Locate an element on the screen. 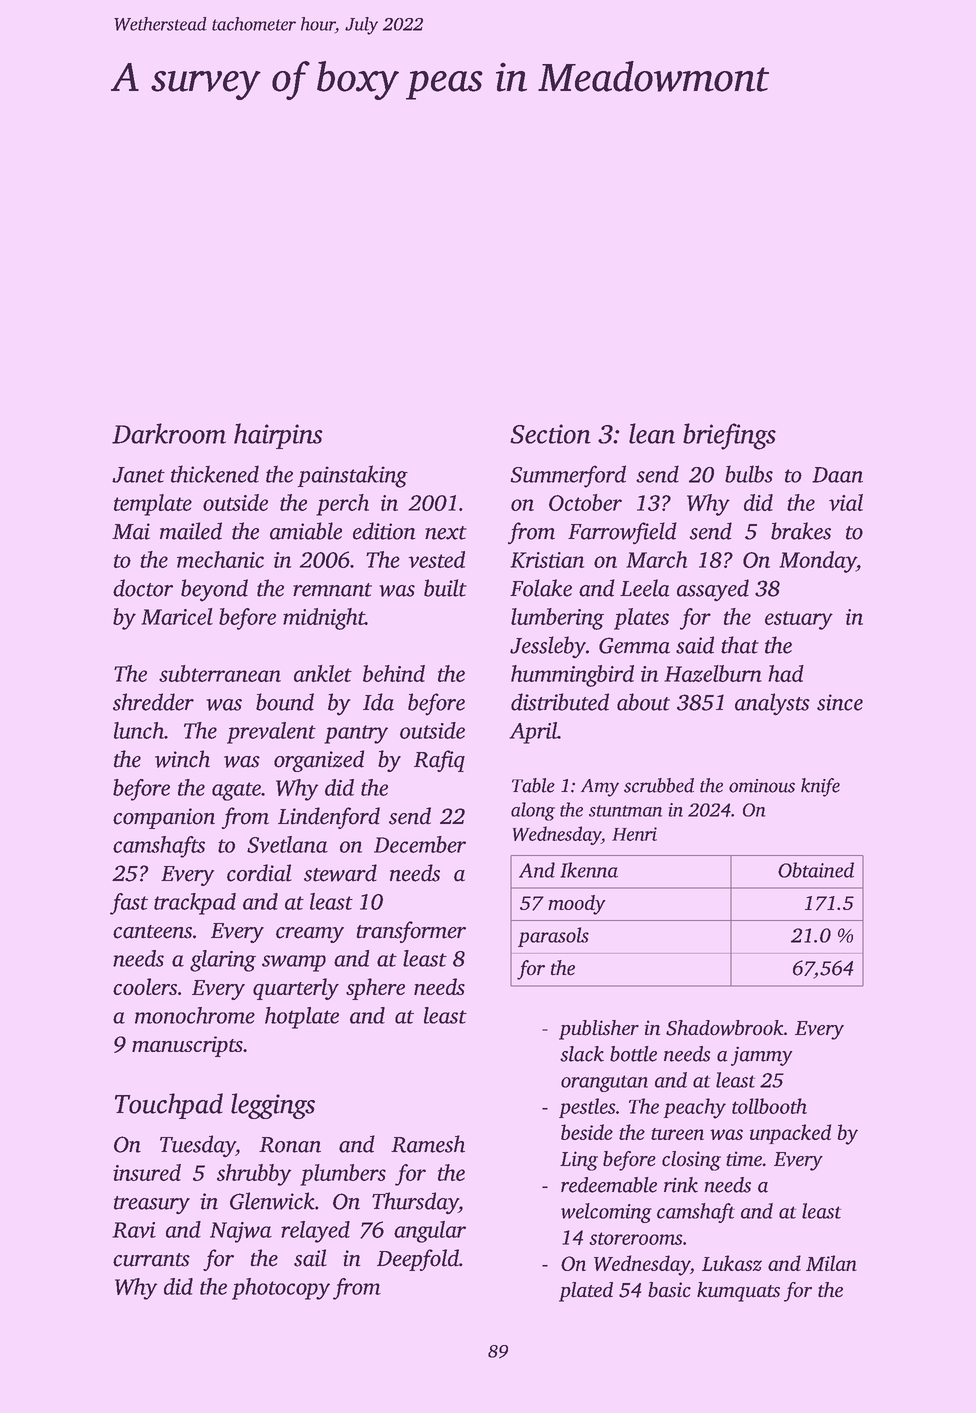 The width and height of the screenshot is (976, 1413). currants is located at coordinates (151, 1260).
